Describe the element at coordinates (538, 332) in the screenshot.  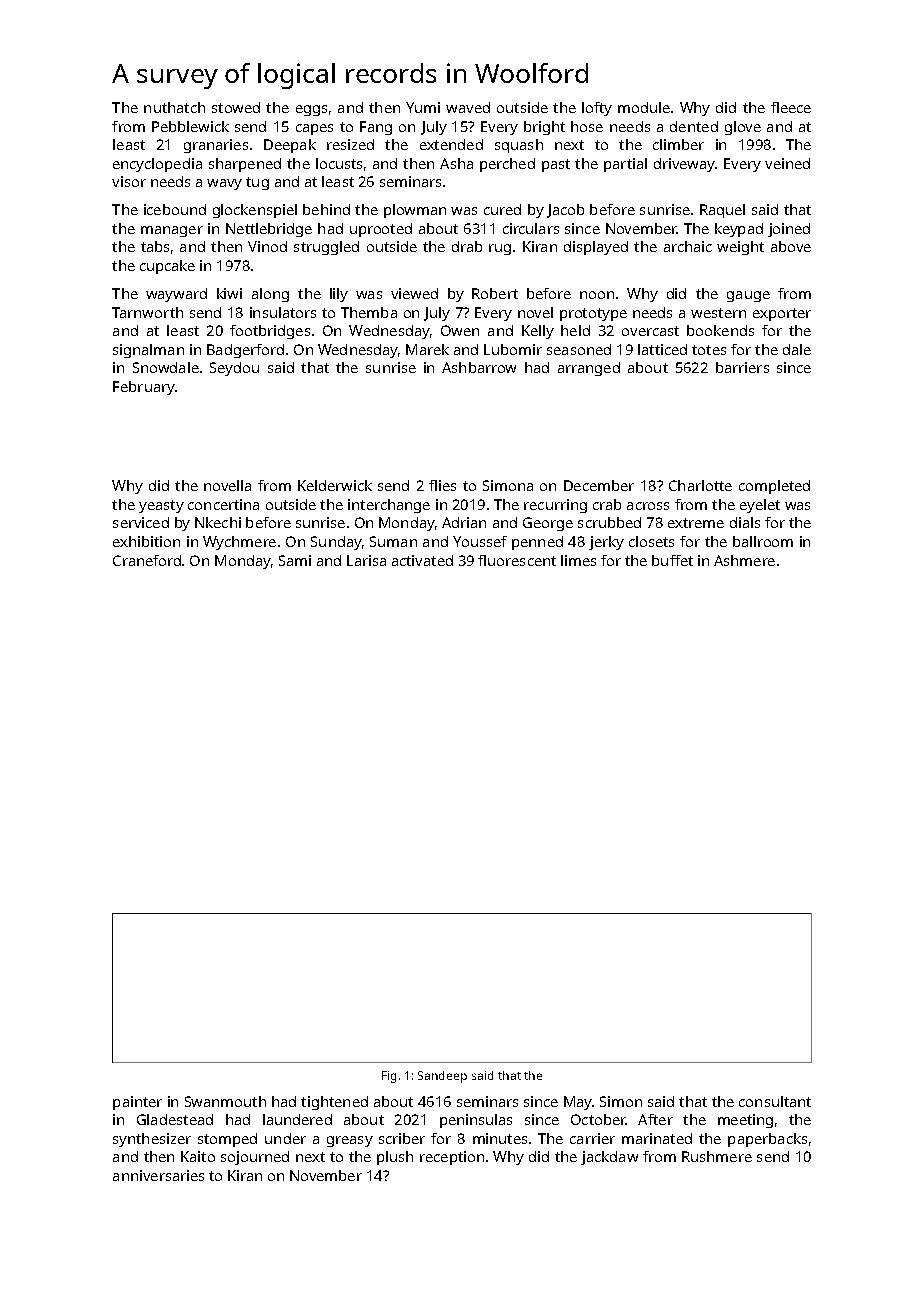
I see `Kelly` at that location.
